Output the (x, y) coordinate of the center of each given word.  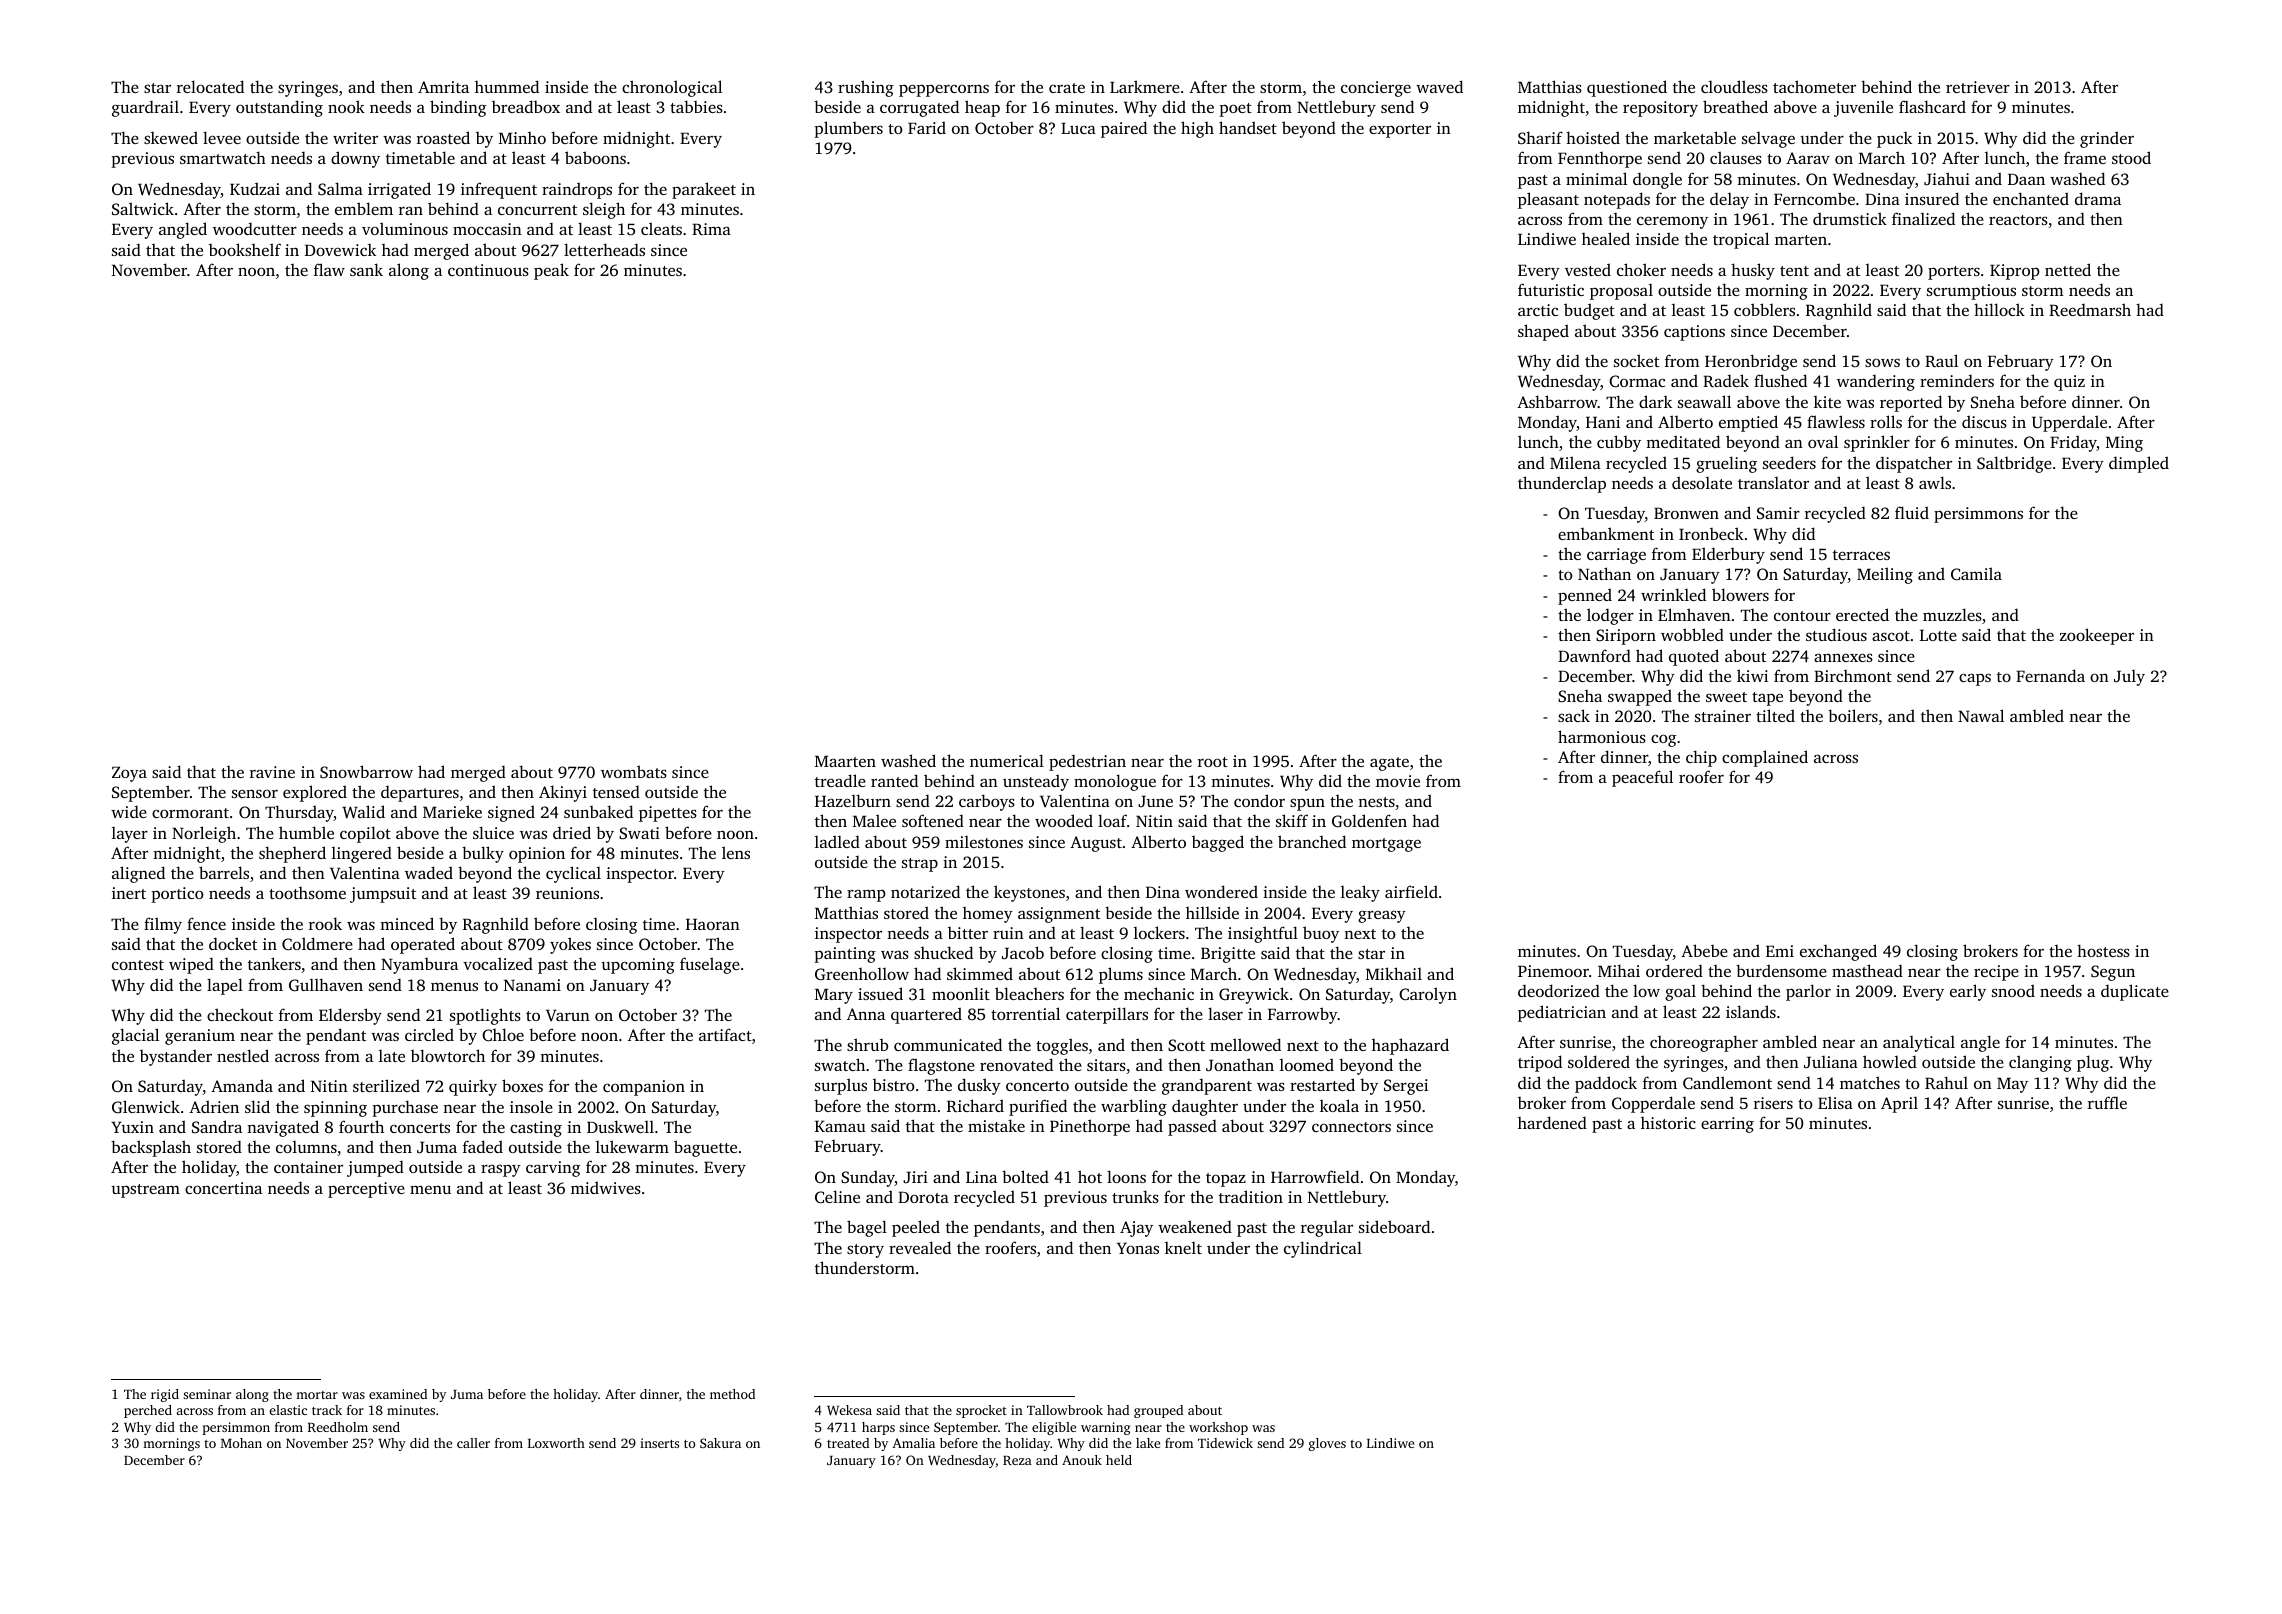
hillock (1999, 309)
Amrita (443, 87)
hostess (2103, 950)
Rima (711, 229)
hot (1090, 1176)
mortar (317, 1395)
